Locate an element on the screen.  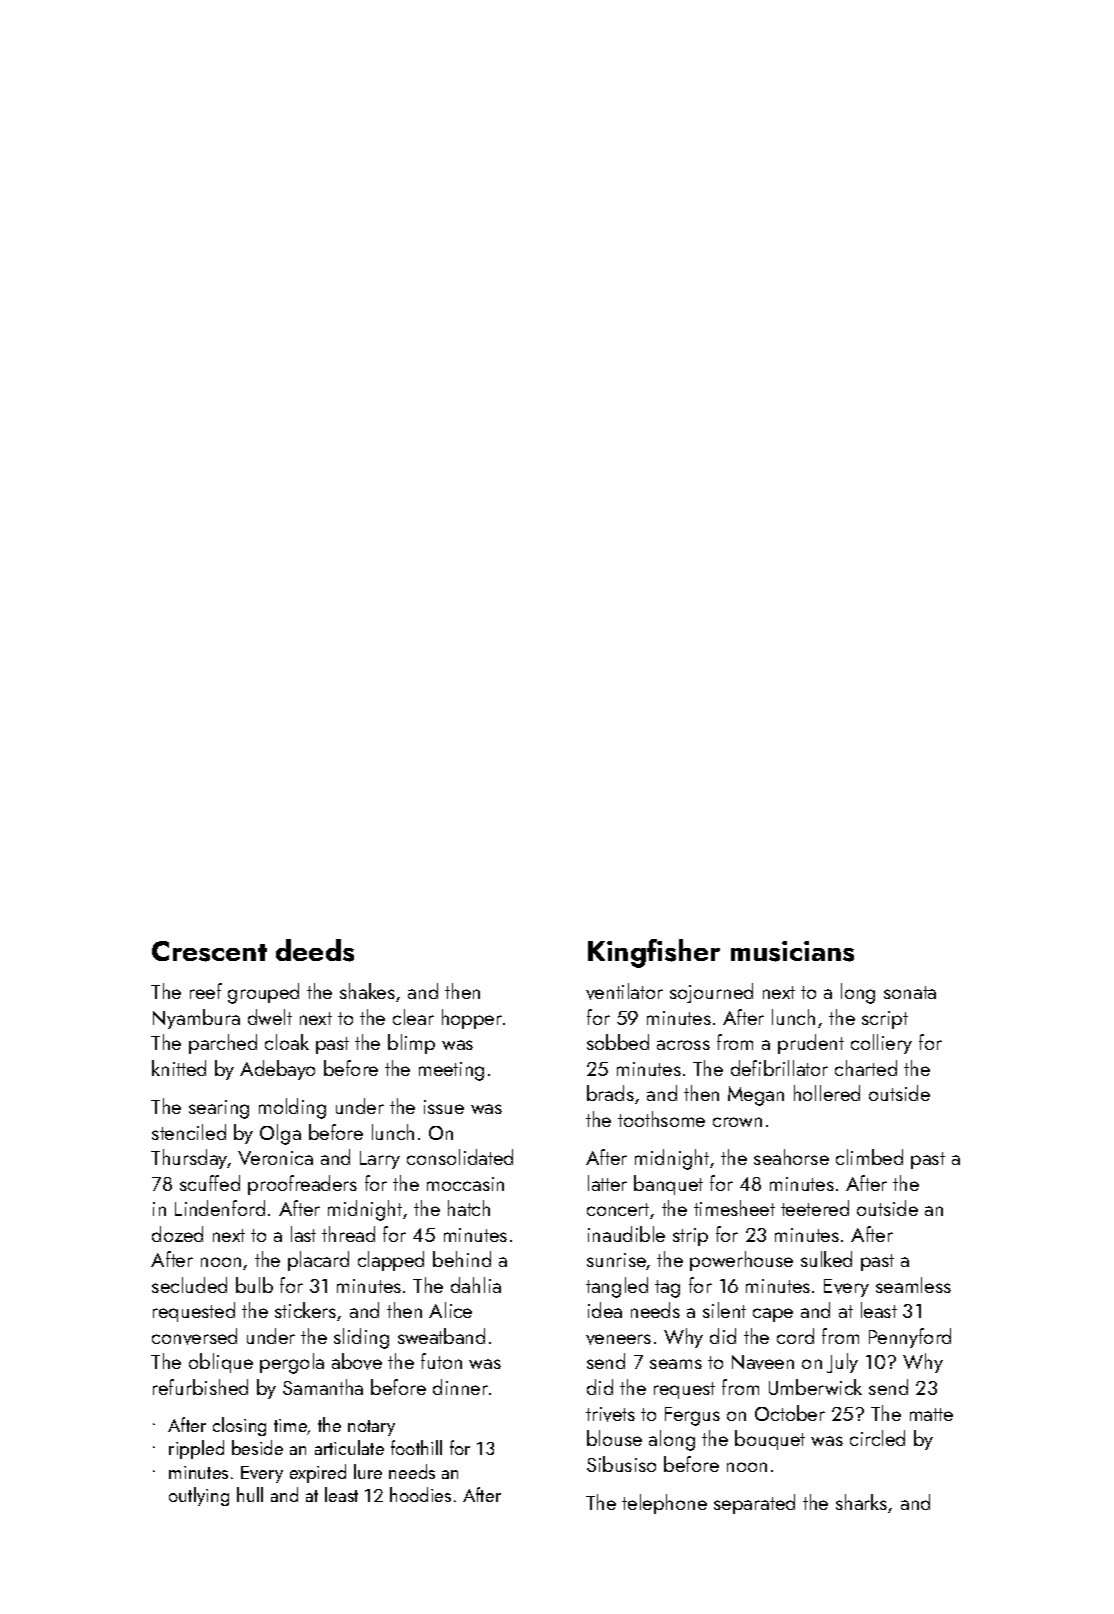
dahlia is located at coordinates (476, 1285).
